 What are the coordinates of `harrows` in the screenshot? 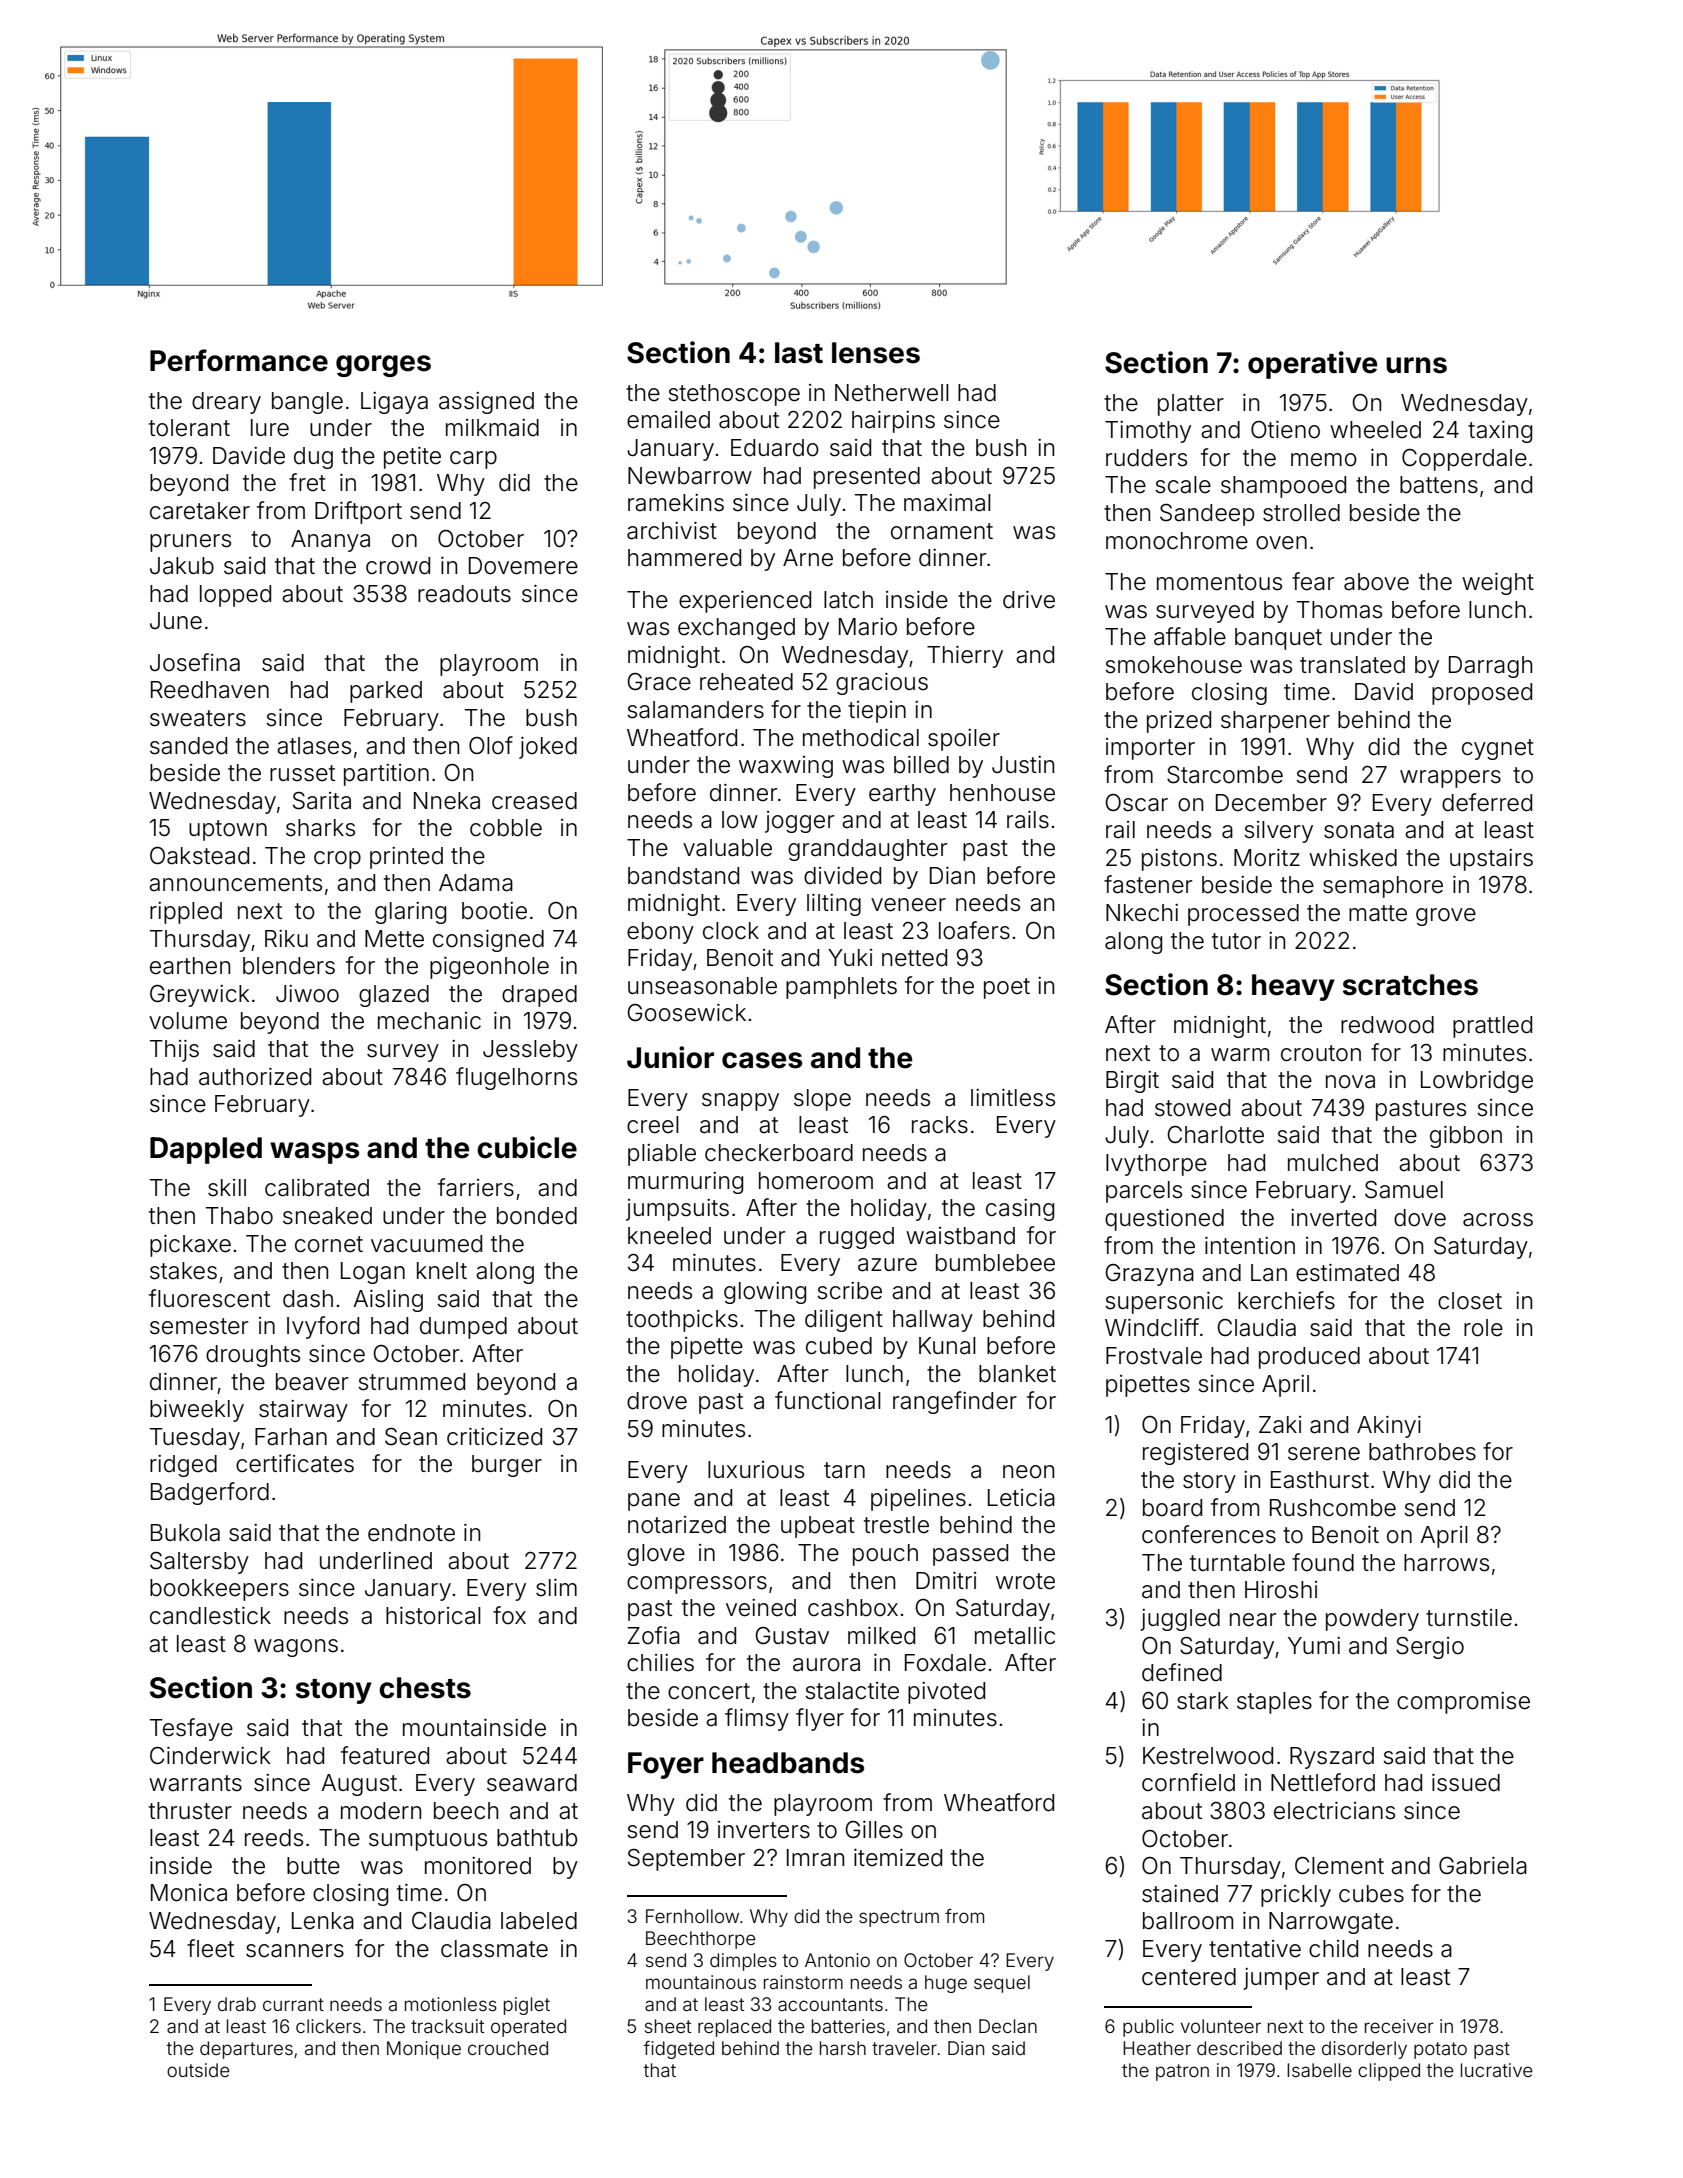 It's located at (1446, 1563).
